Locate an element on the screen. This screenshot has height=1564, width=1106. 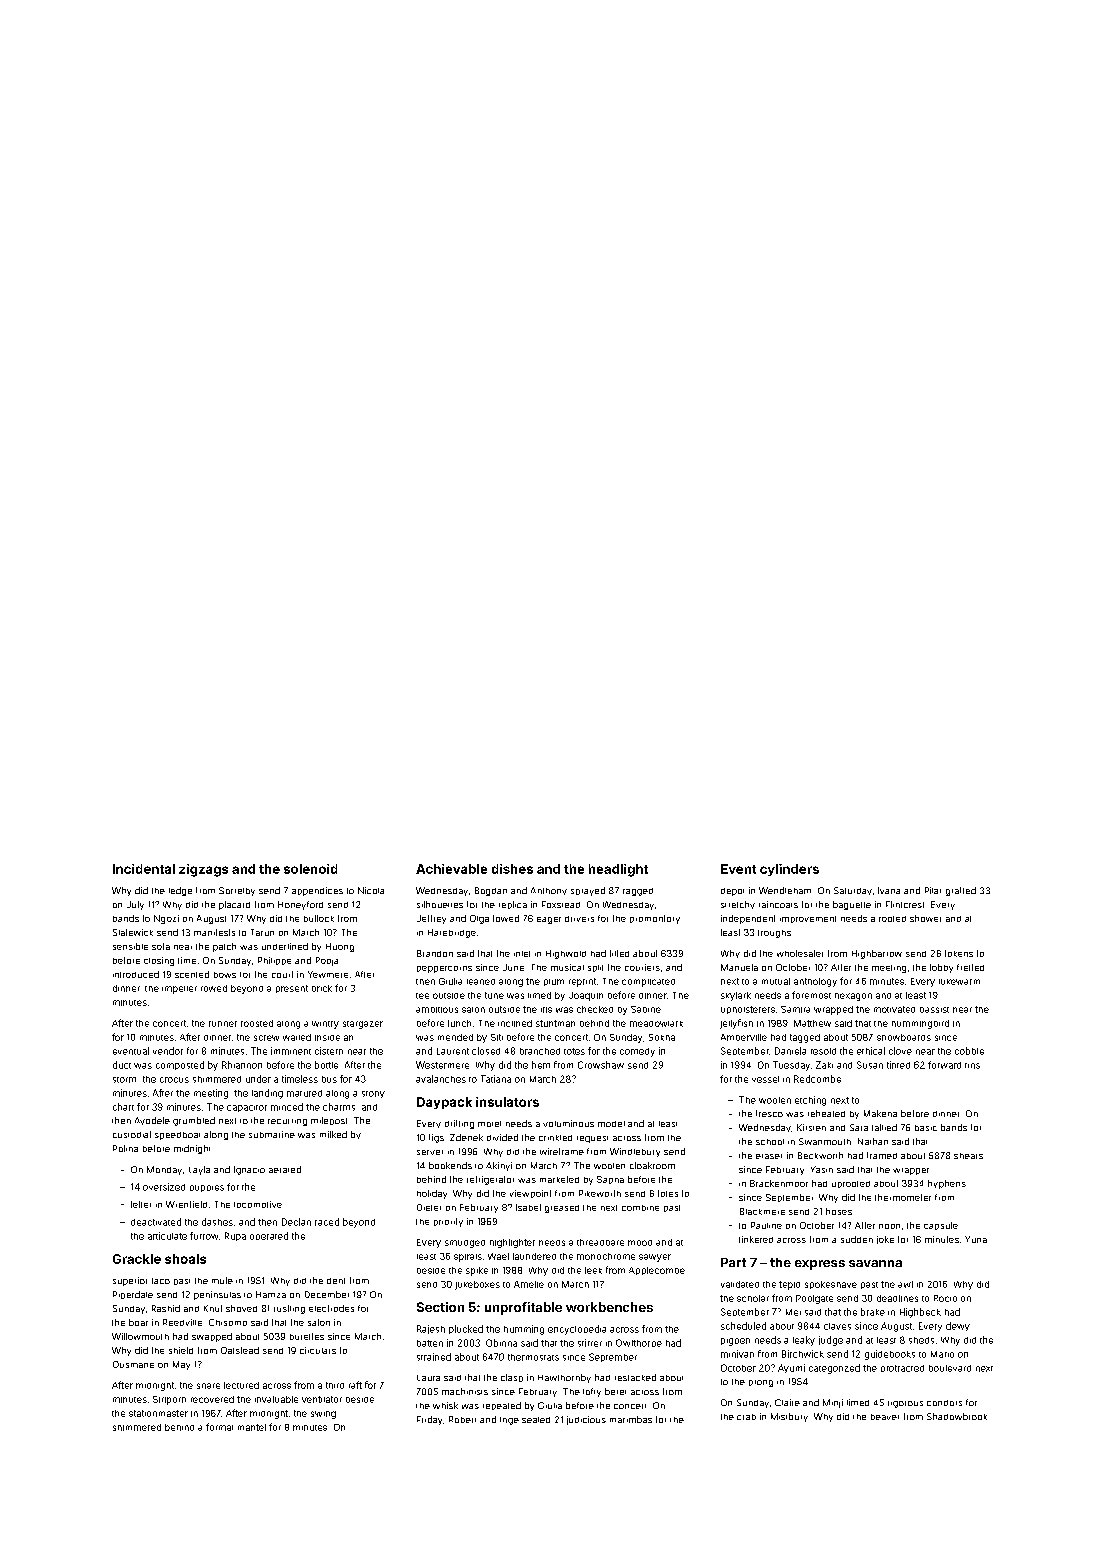
Pilar is located at coordinates (933, 890).
